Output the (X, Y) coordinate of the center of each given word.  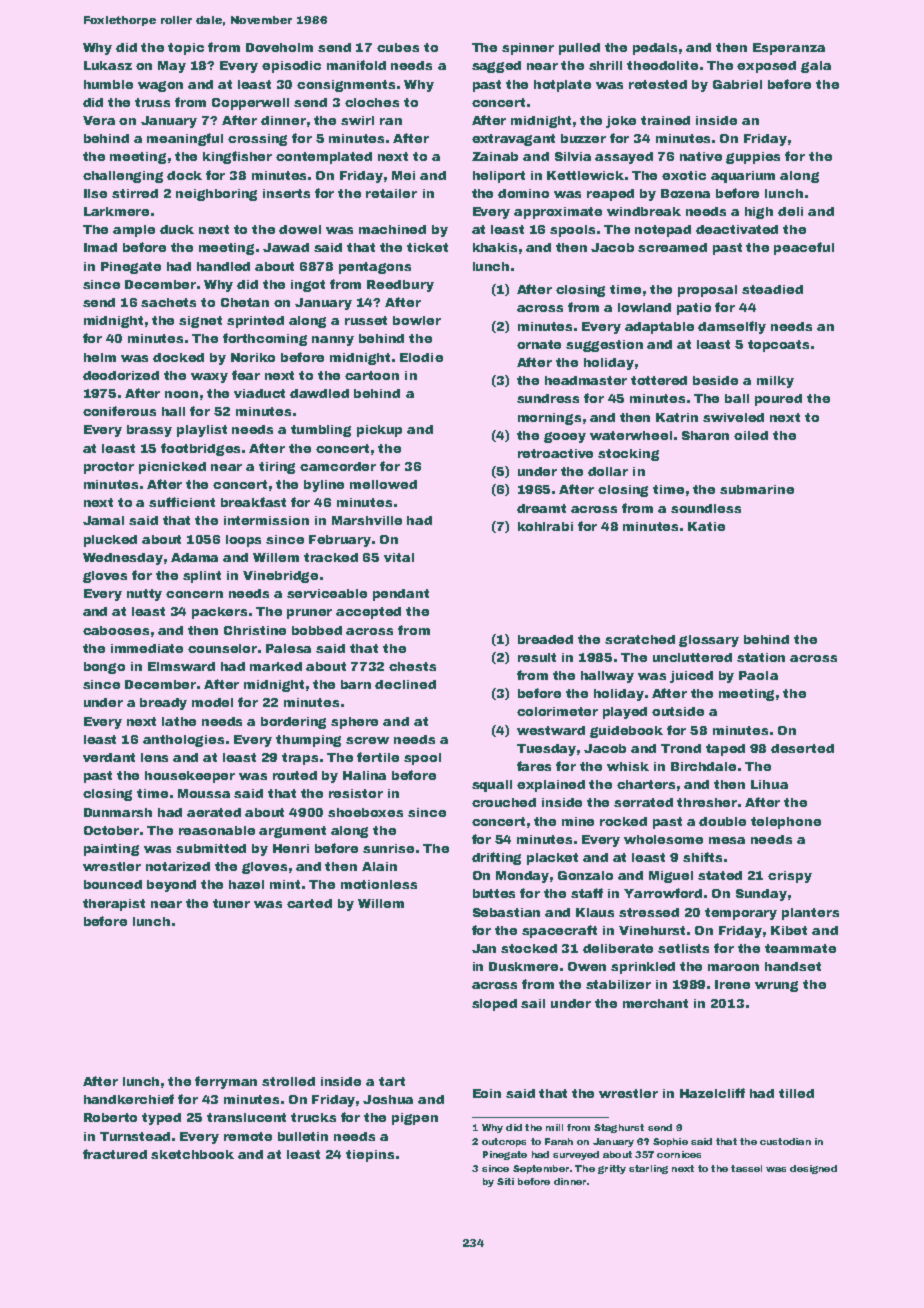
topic (186, 49)
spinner (528, 49)
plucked (110, 541)
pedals (655, 49)
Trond (681, 748)
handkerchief (129, 1099)
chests (412, 666)
